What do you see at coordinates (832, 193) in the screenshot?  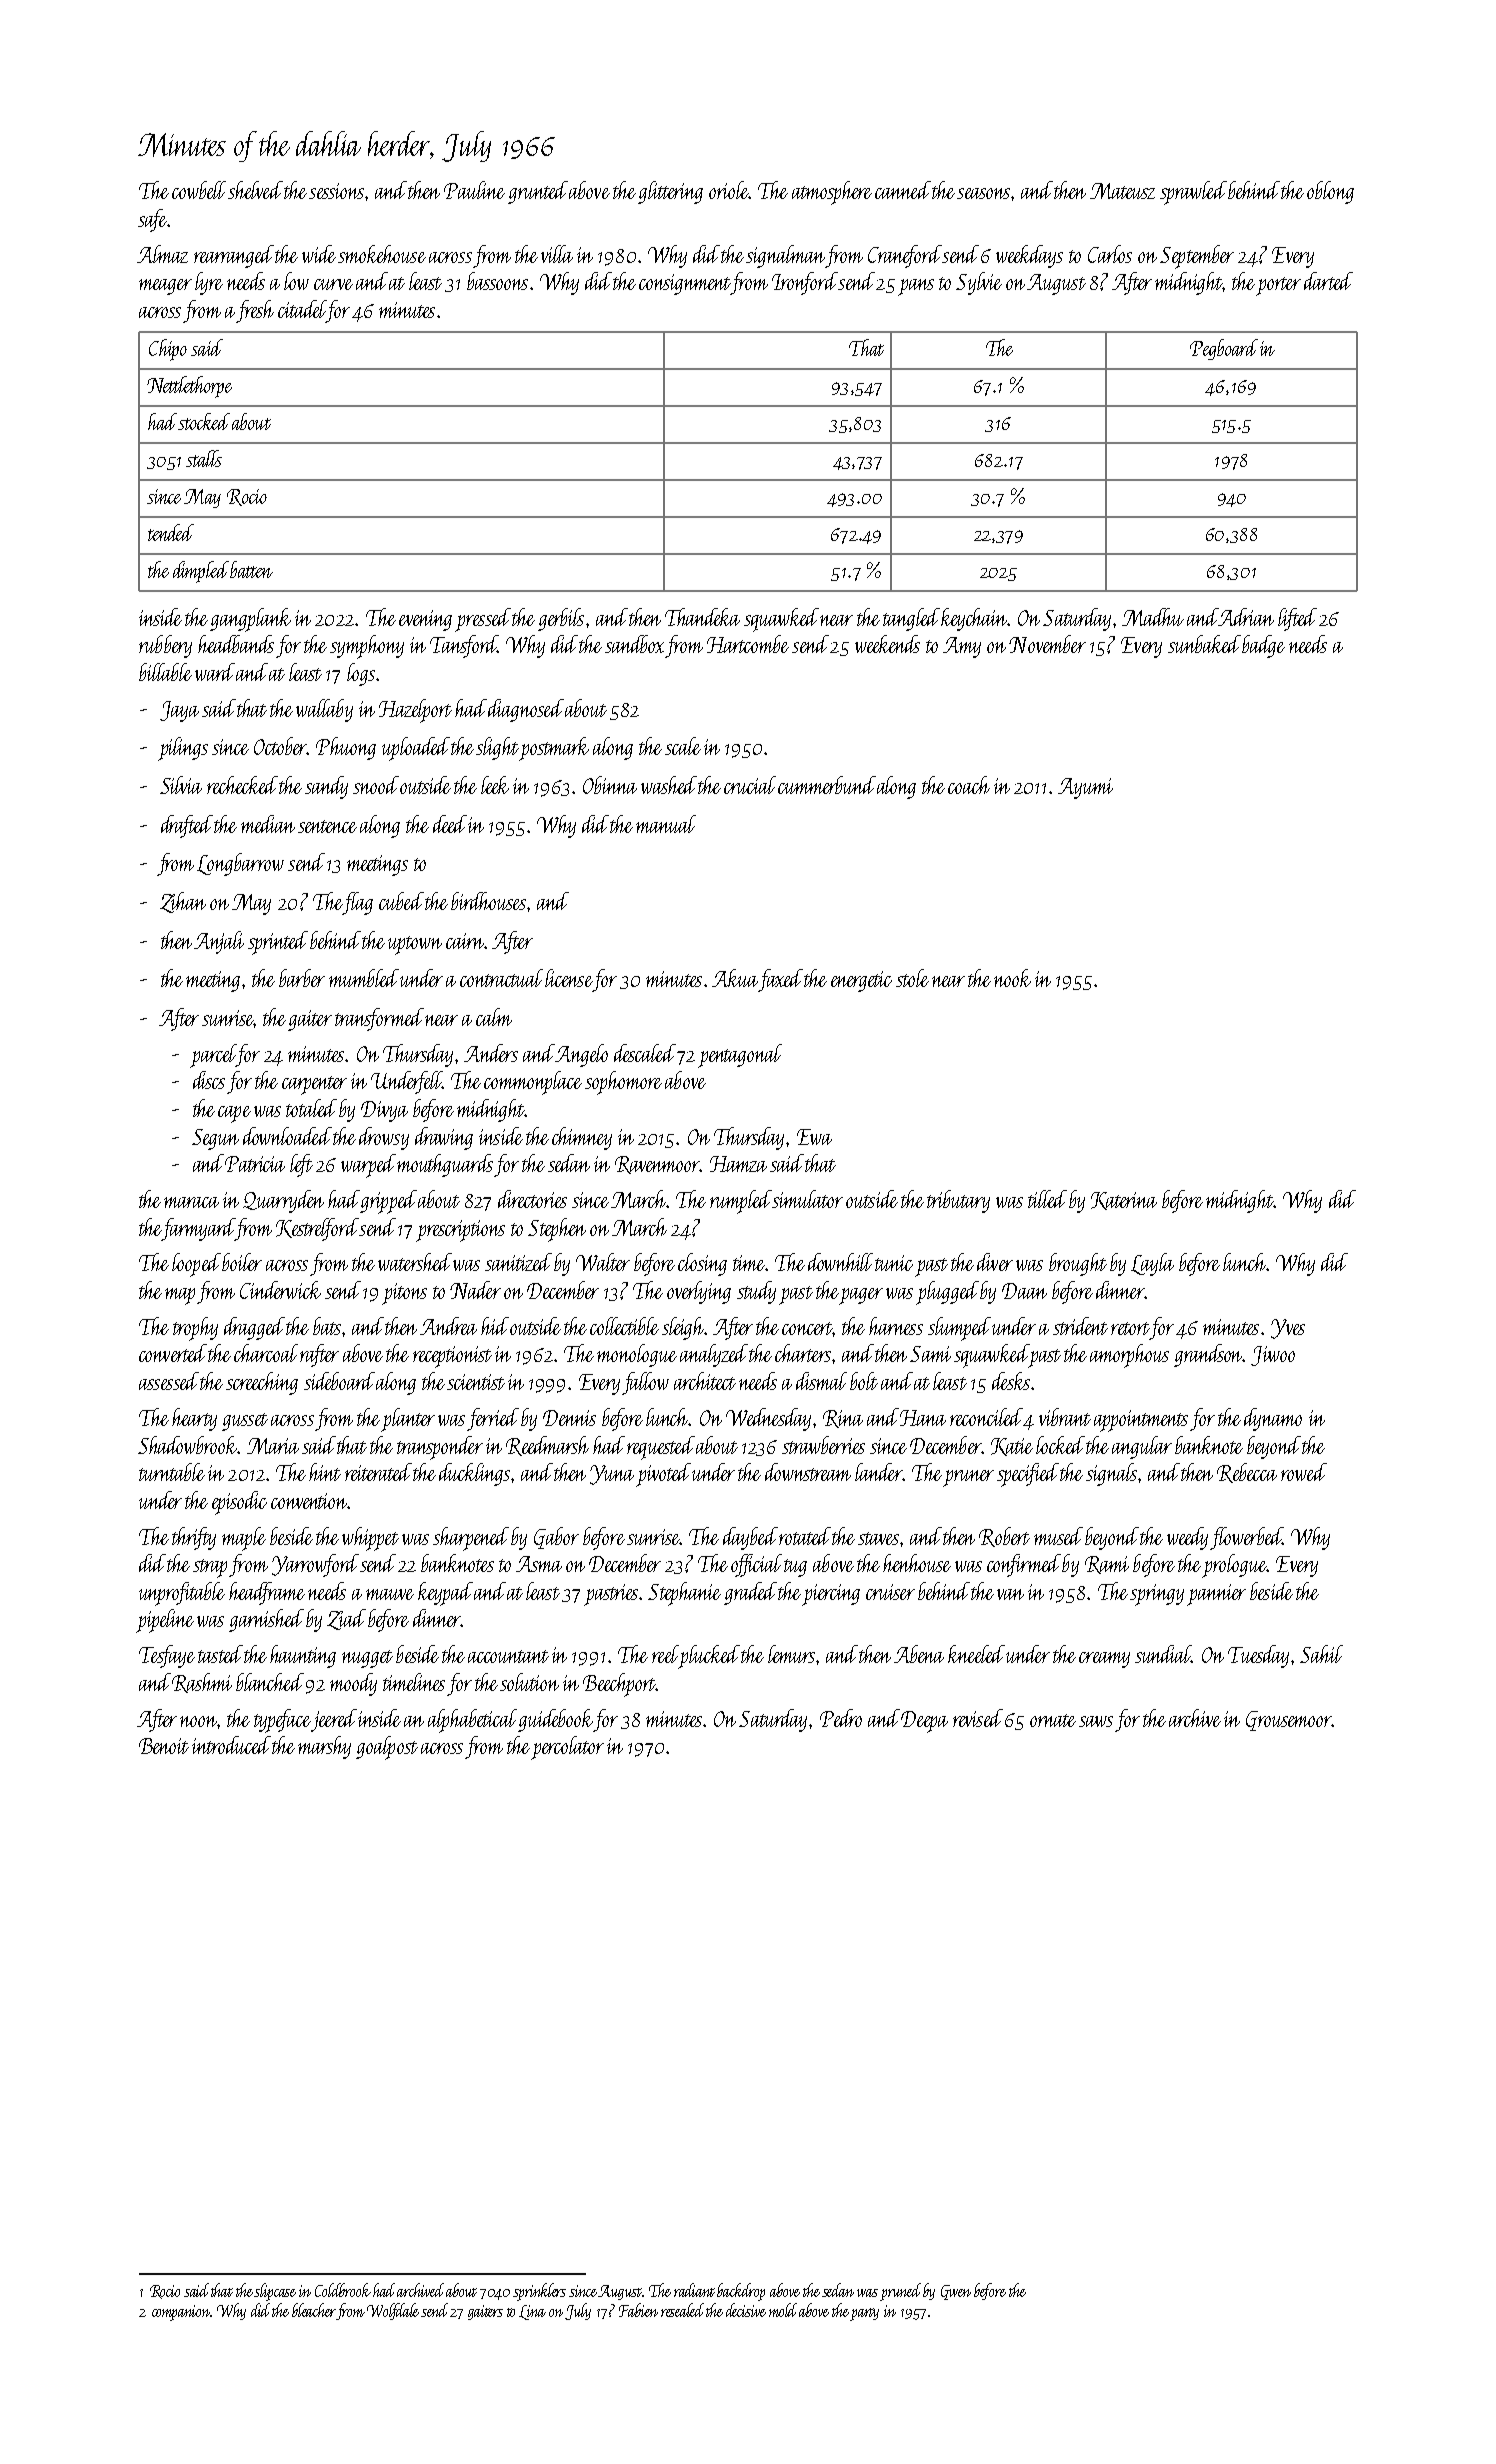 I see `atmosphere` at bounding box center [832, 193].
